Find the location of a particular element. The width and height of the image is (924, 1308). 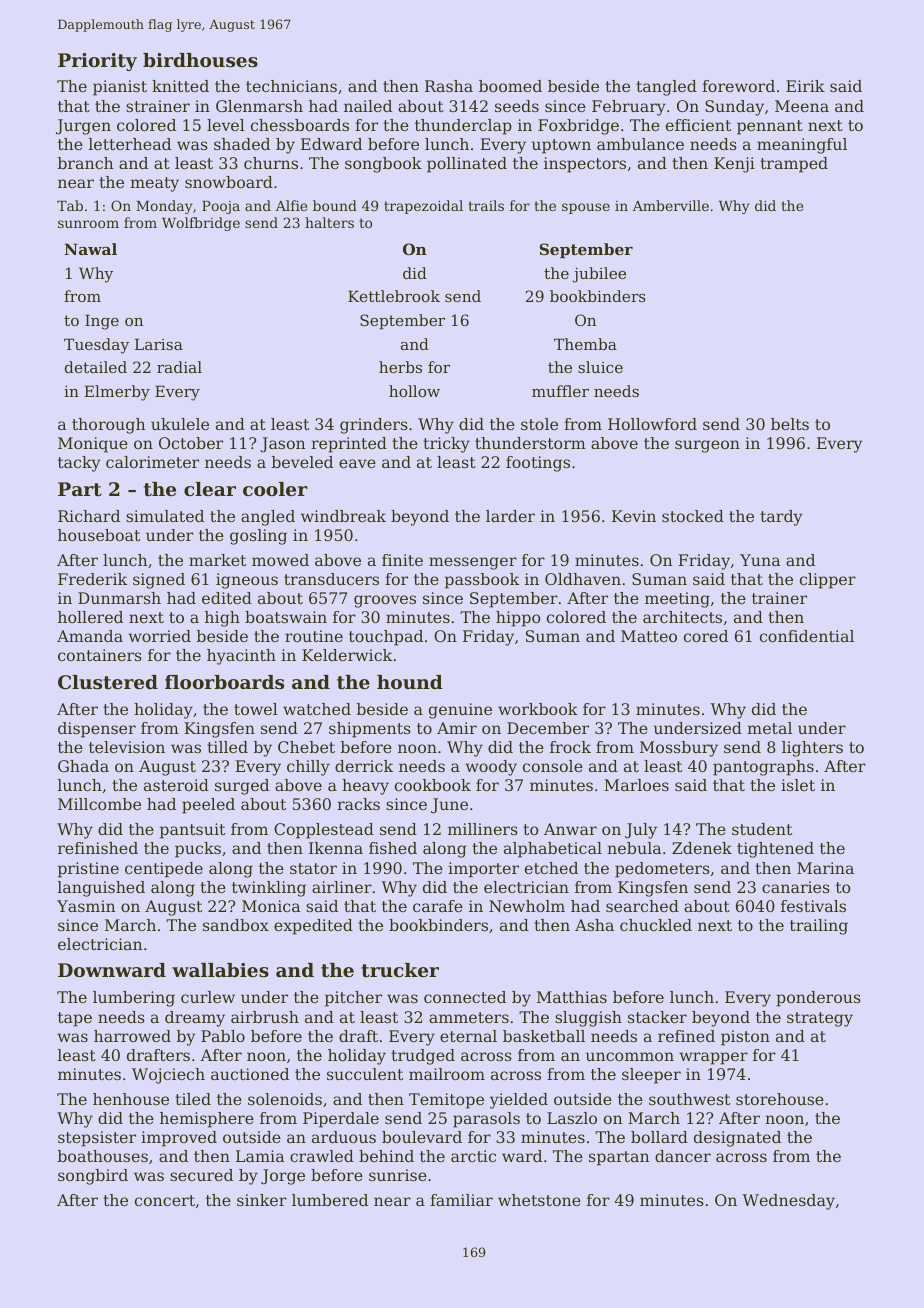

tricky is located at coordinates (446, 445).
